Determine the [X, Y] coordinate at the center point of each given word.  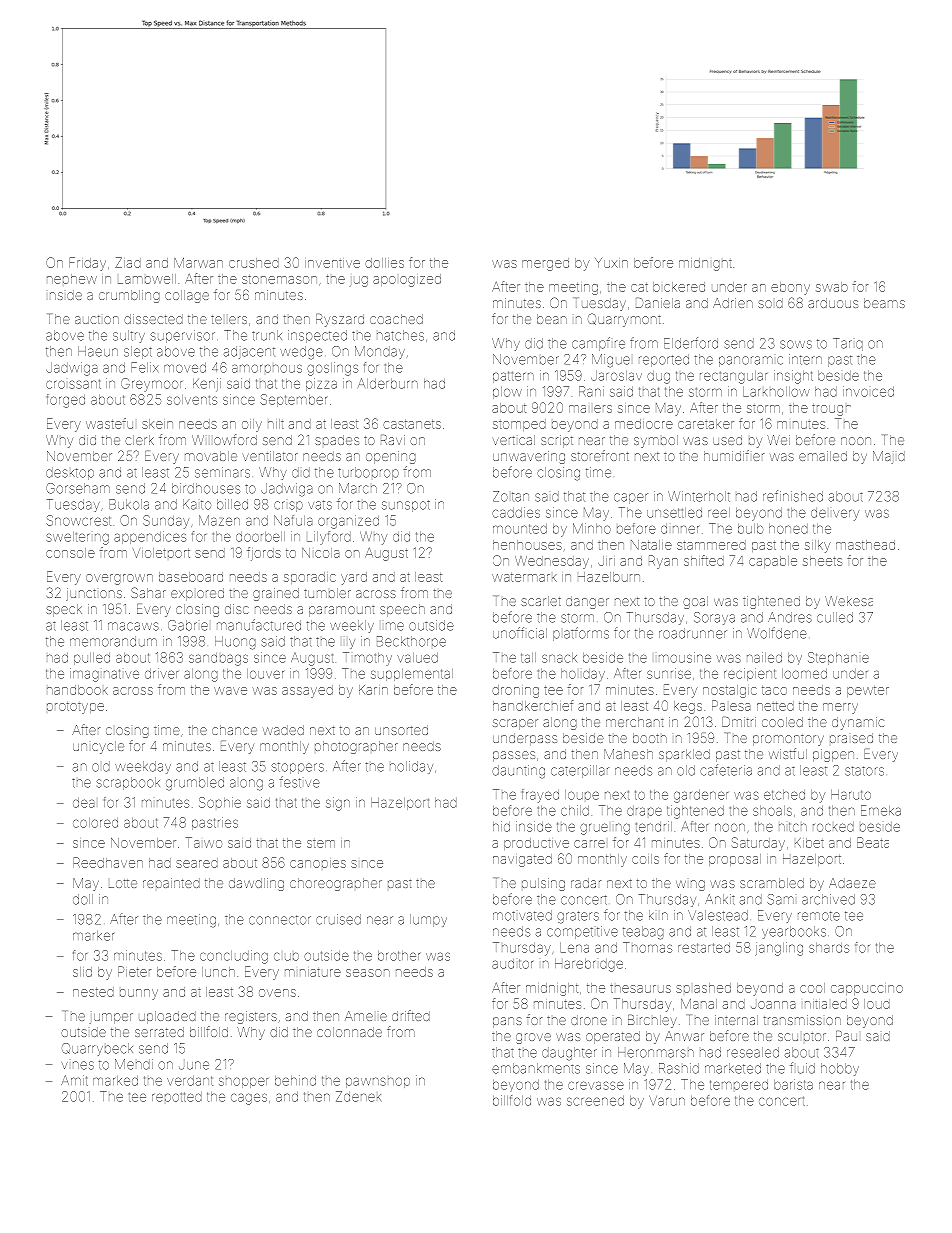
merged [545, 264]
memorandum [113, 641]
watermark [524, 577]
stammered [711, 545]
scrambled [772, 883]
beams [884, 303]
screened [595, 1101]
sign [338, 804]
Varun [667, 1101]
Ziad [128, 262]
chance [234, 730]
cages [249, 1099]
